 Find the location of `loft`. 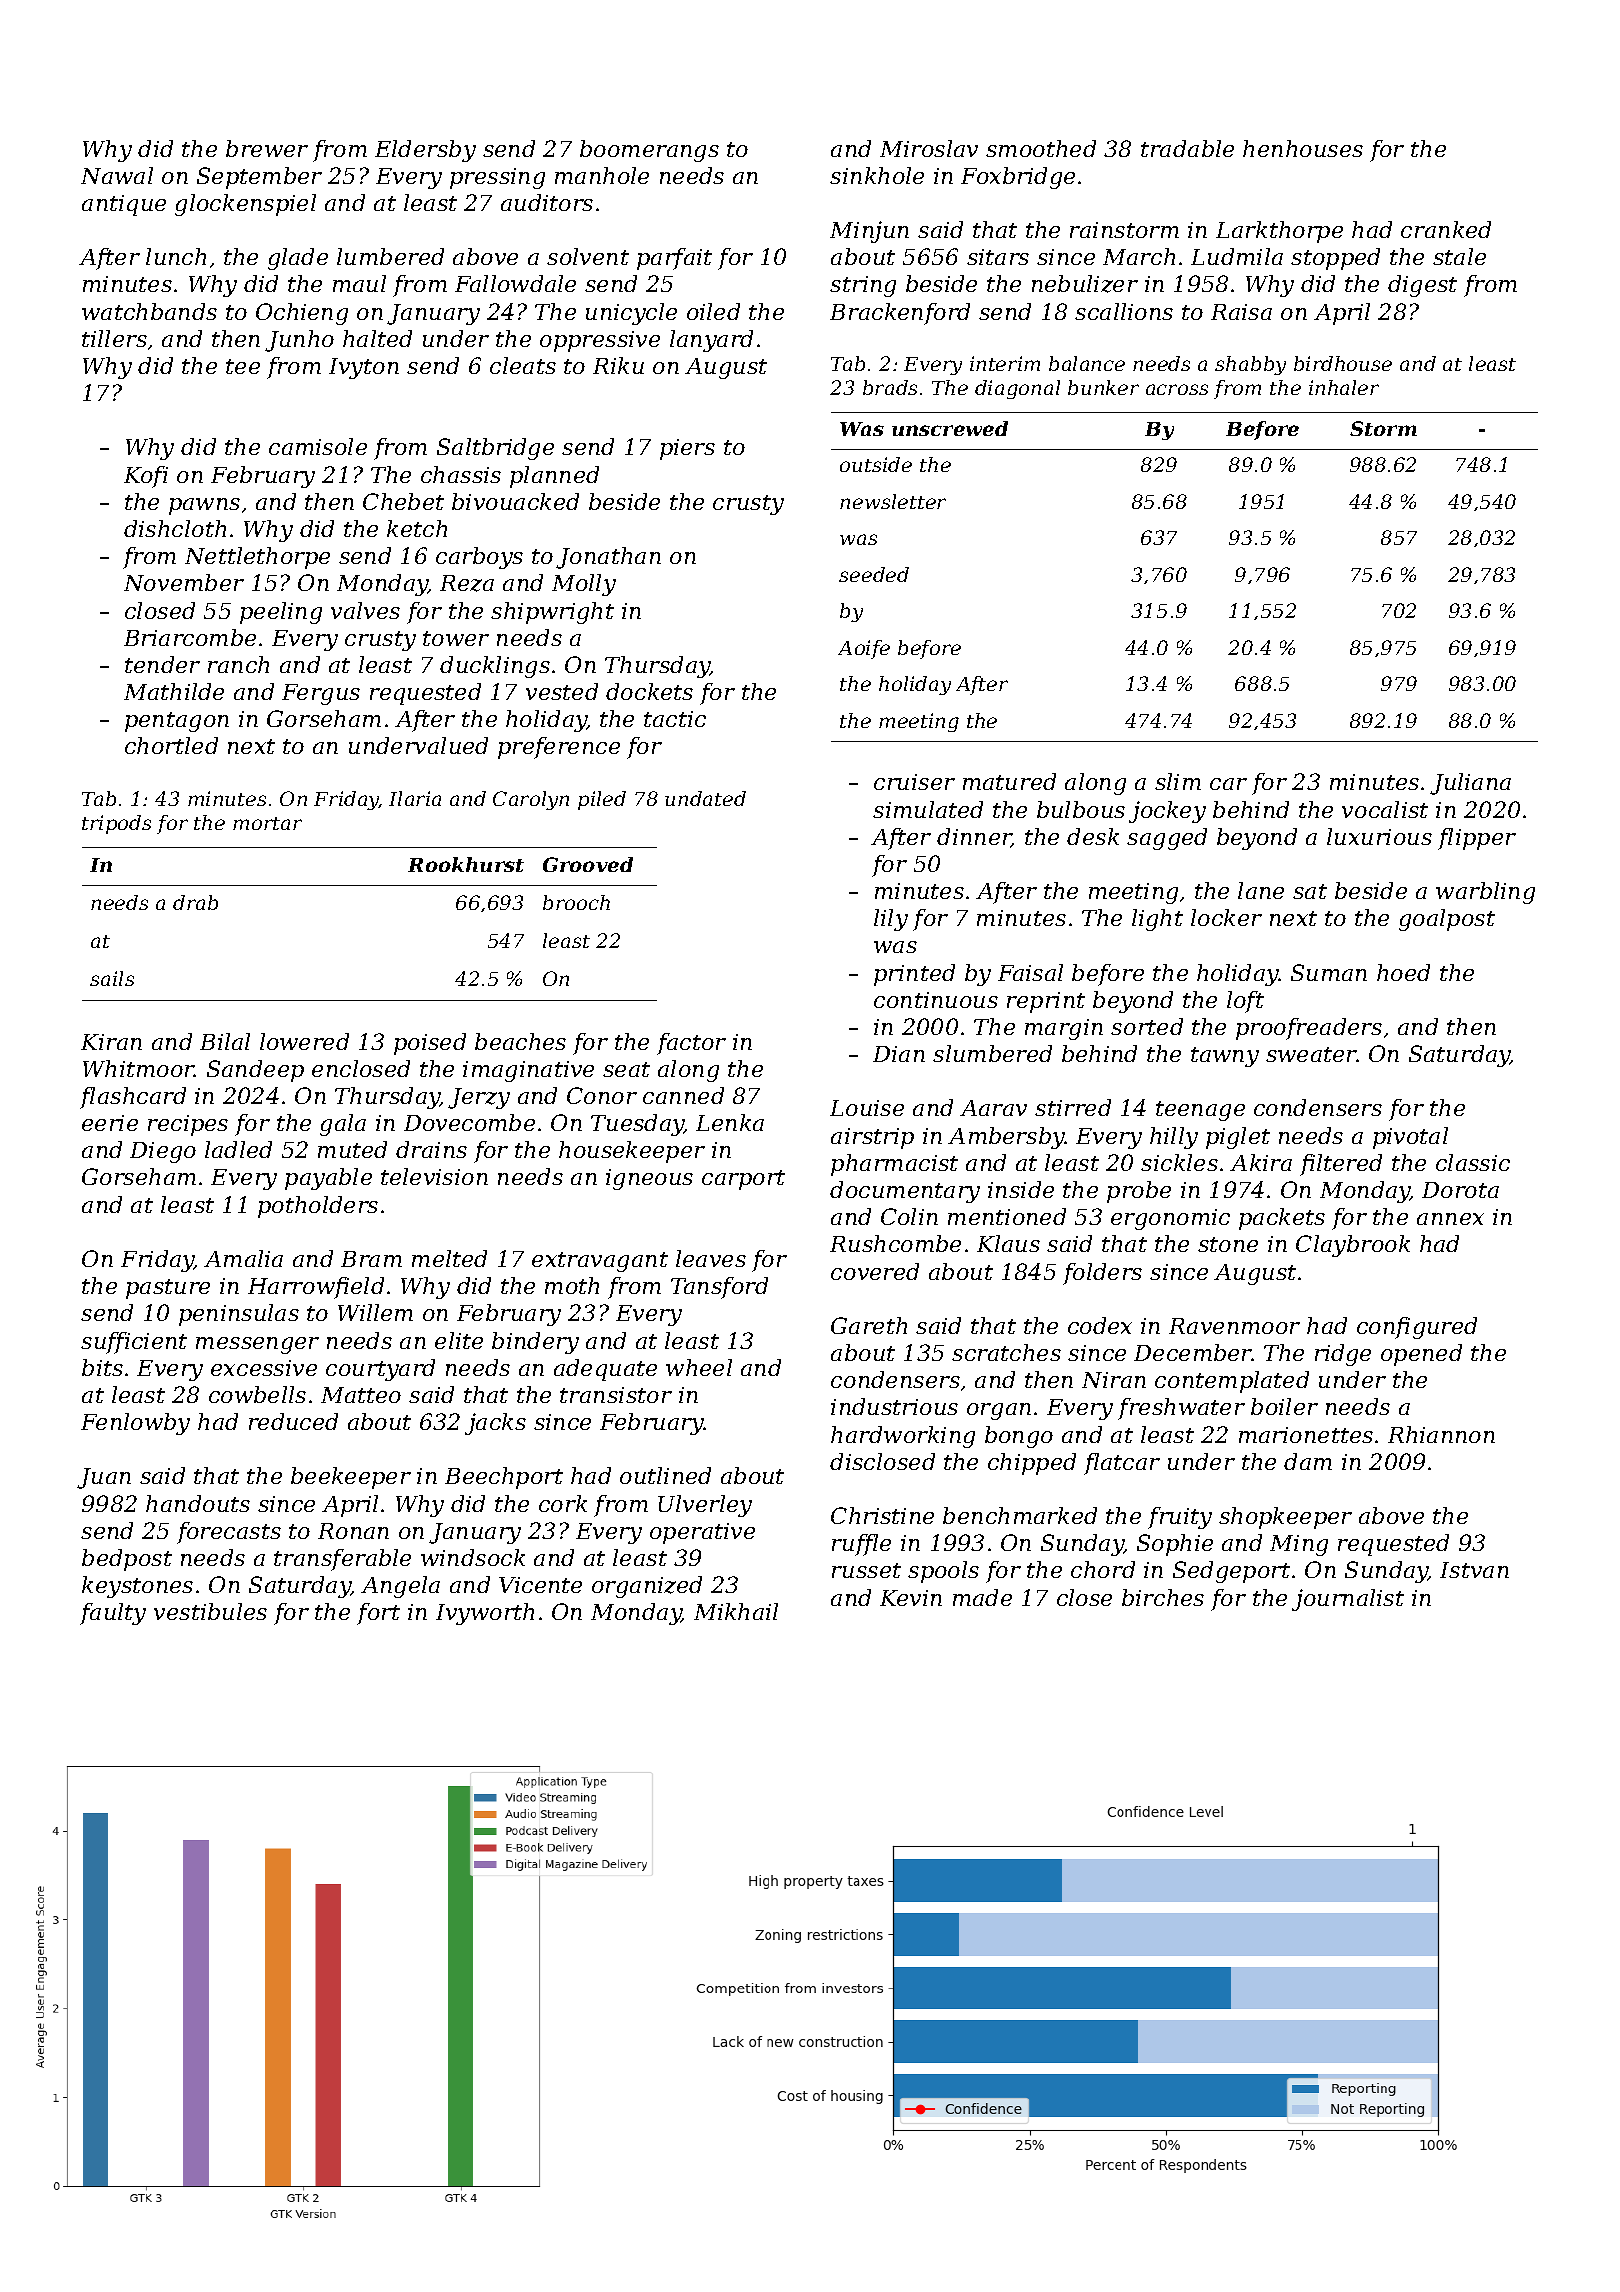

loft is located at coordinates (1245, 1002).
